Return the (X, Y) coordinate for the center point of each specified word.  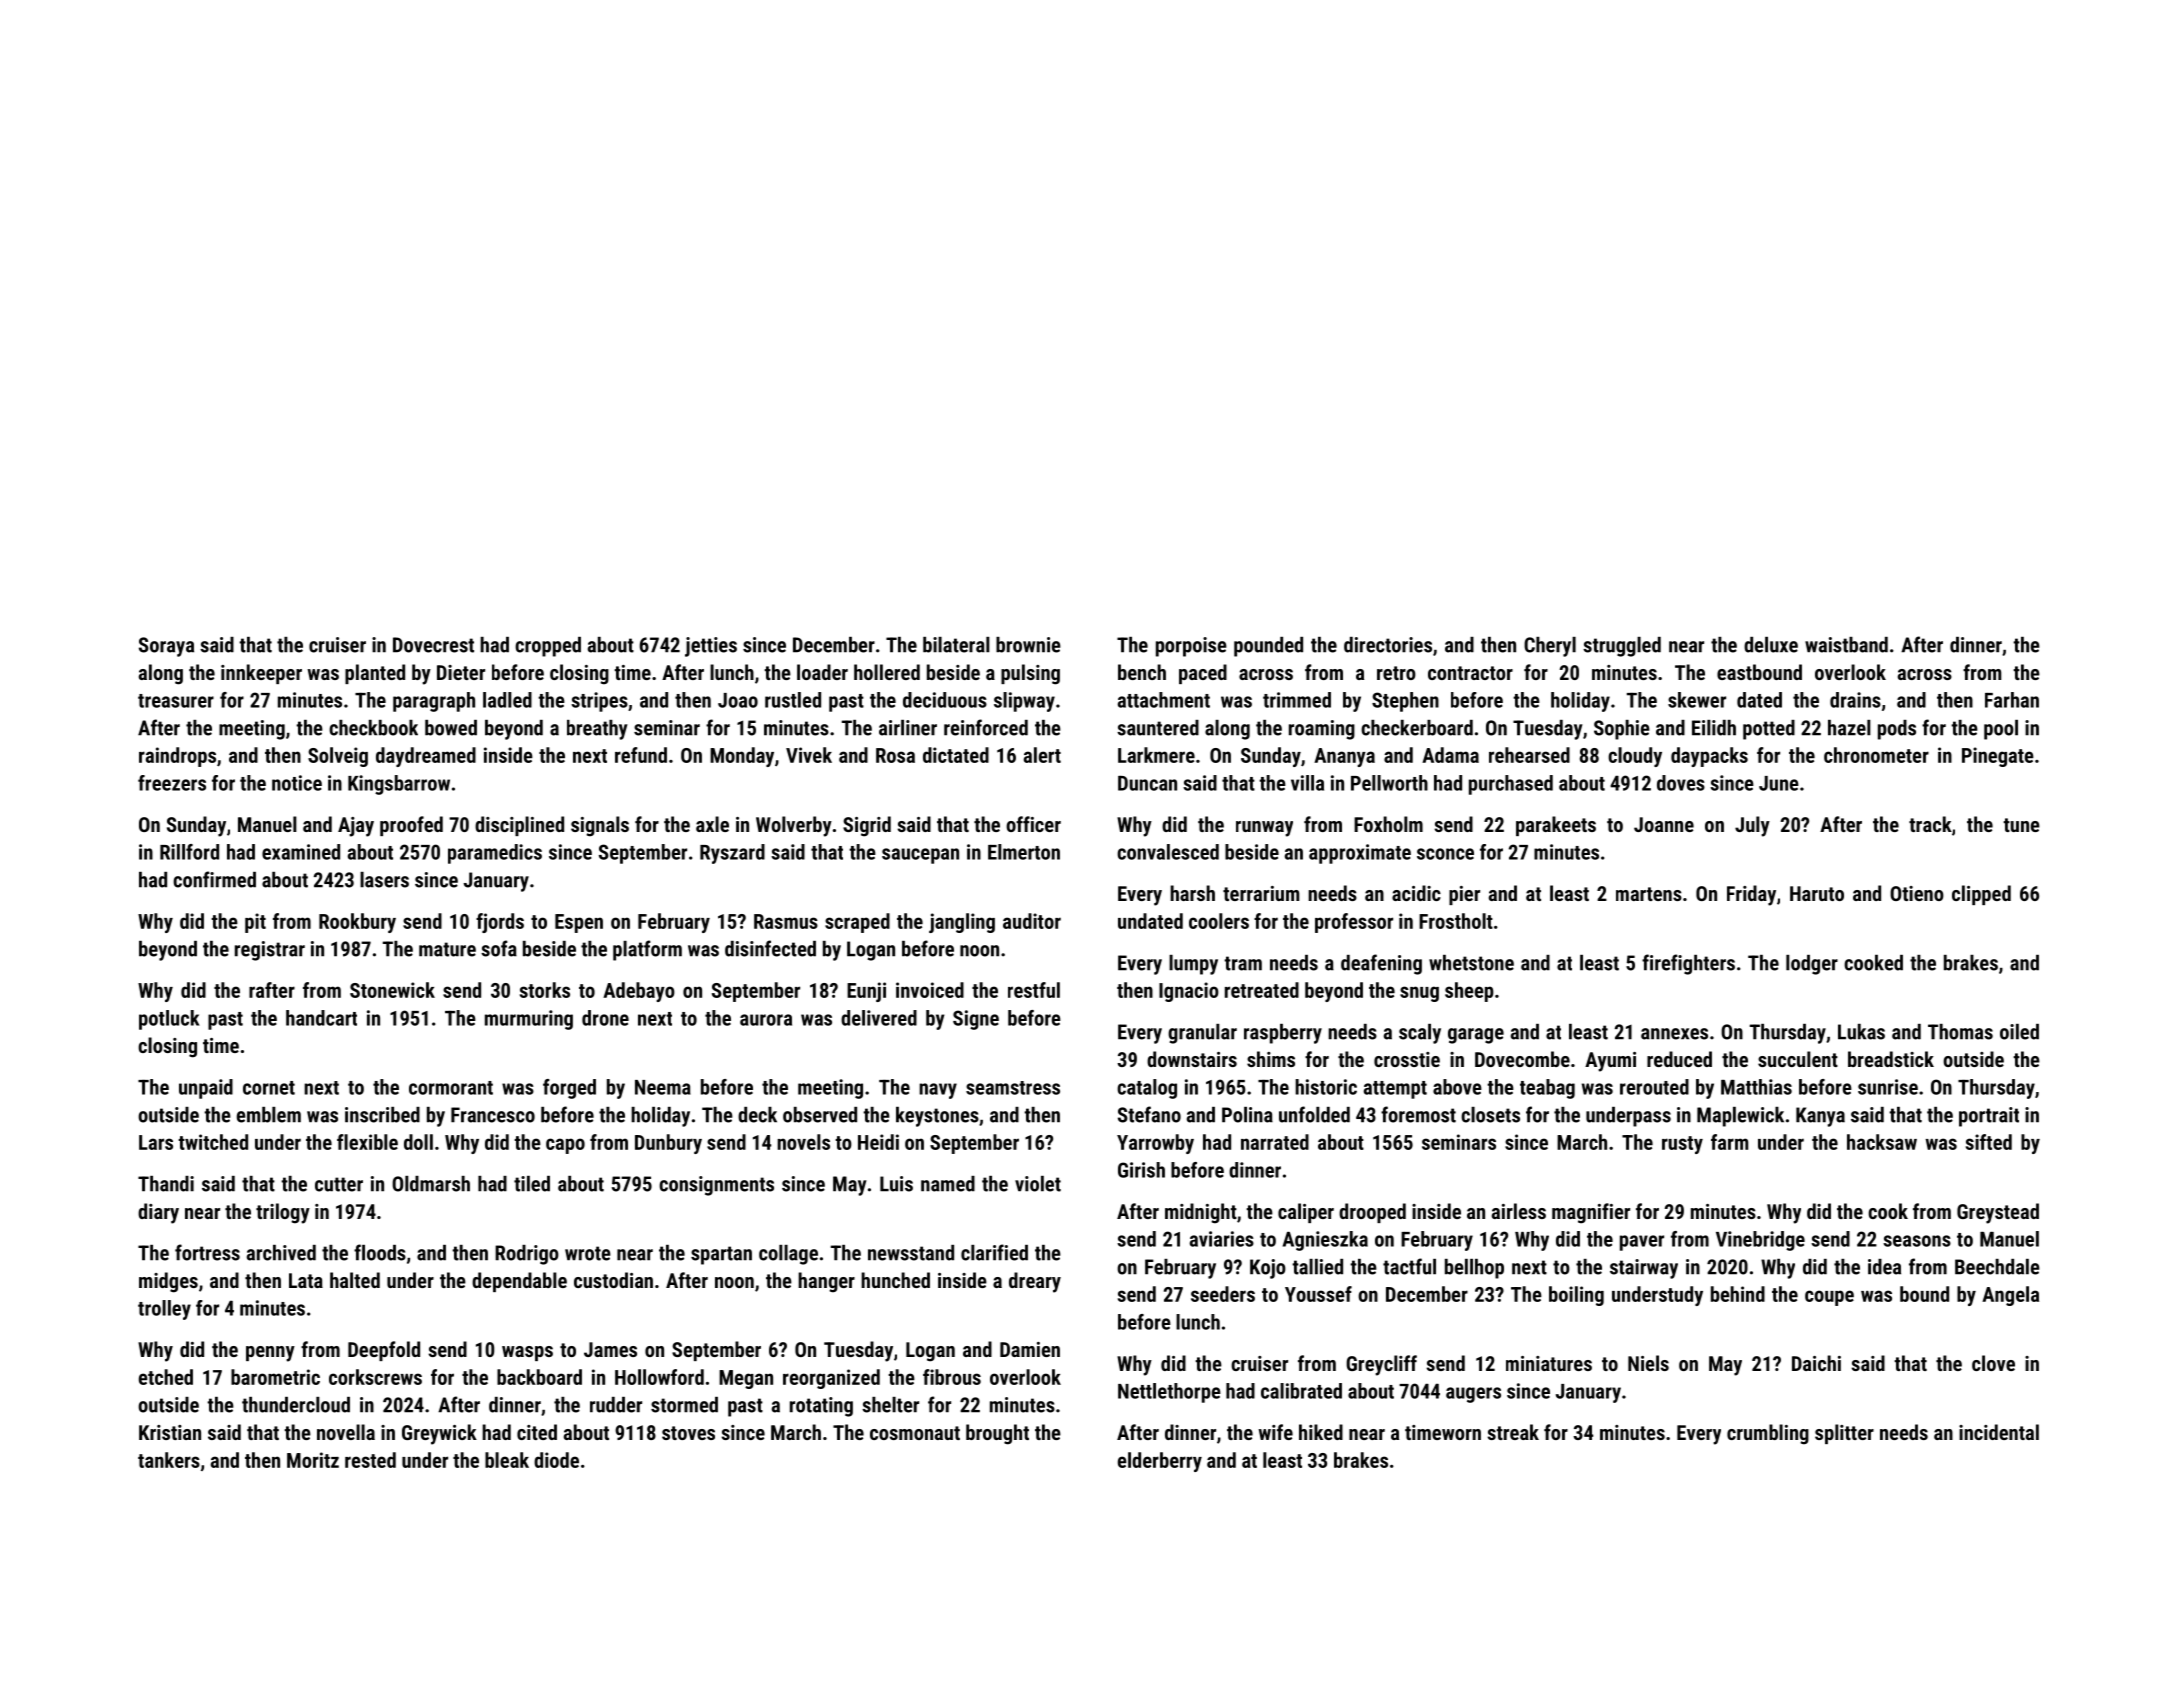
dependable (519, 1282)
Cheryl (1550, 647)
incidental (1999, 1432)
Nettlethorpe (1169, 1393)
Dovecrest (433, 645)
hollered (887, 672)
